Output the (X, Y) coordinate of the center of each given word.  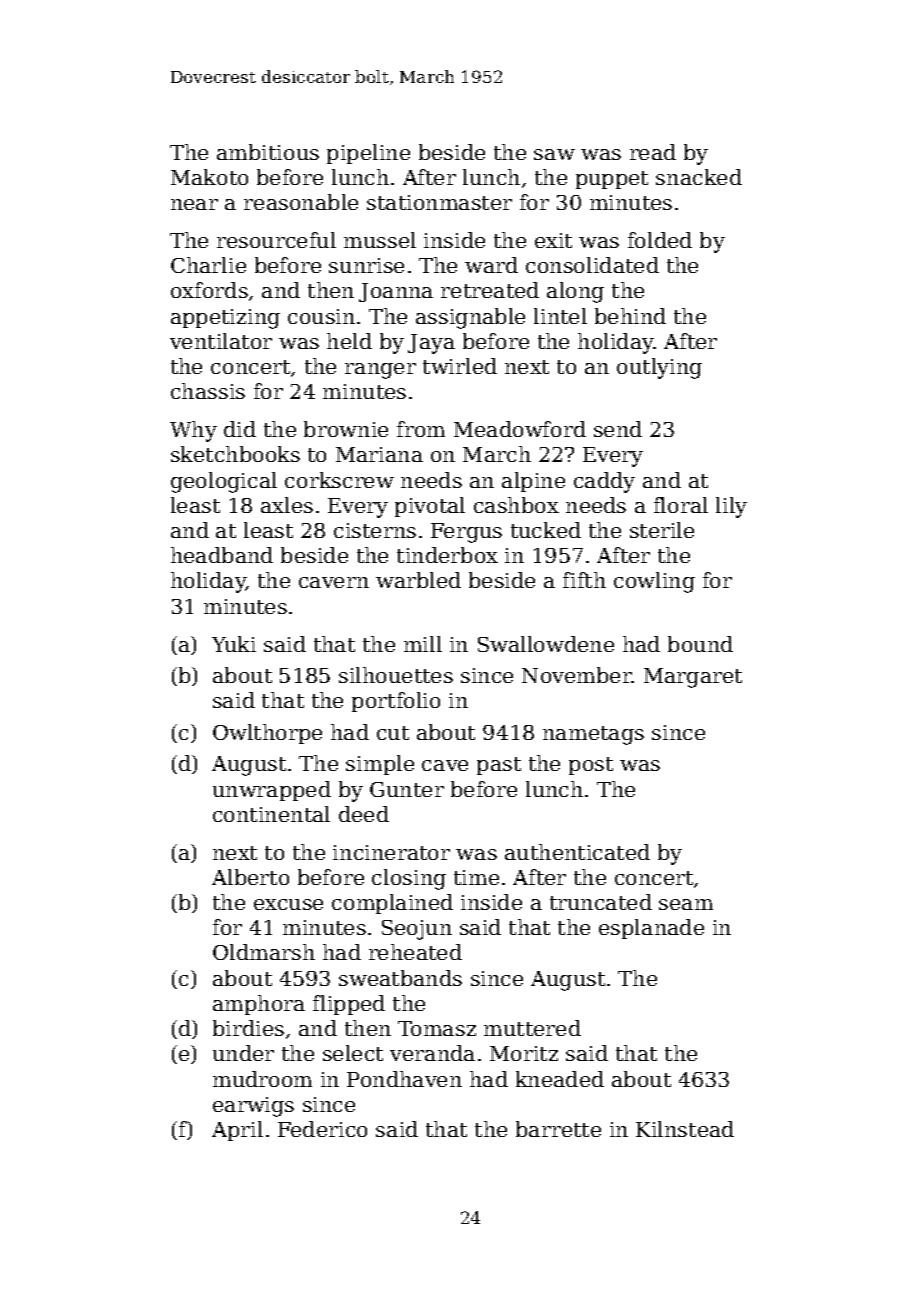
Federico (322, 1129)
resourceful (276, 240)
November (577, 675)
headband (222, 555)
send (618, 429)
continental (271, 814)
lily (731, 507)
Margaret (693, 678)
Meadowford (520, 429)
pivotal (430, 507)
